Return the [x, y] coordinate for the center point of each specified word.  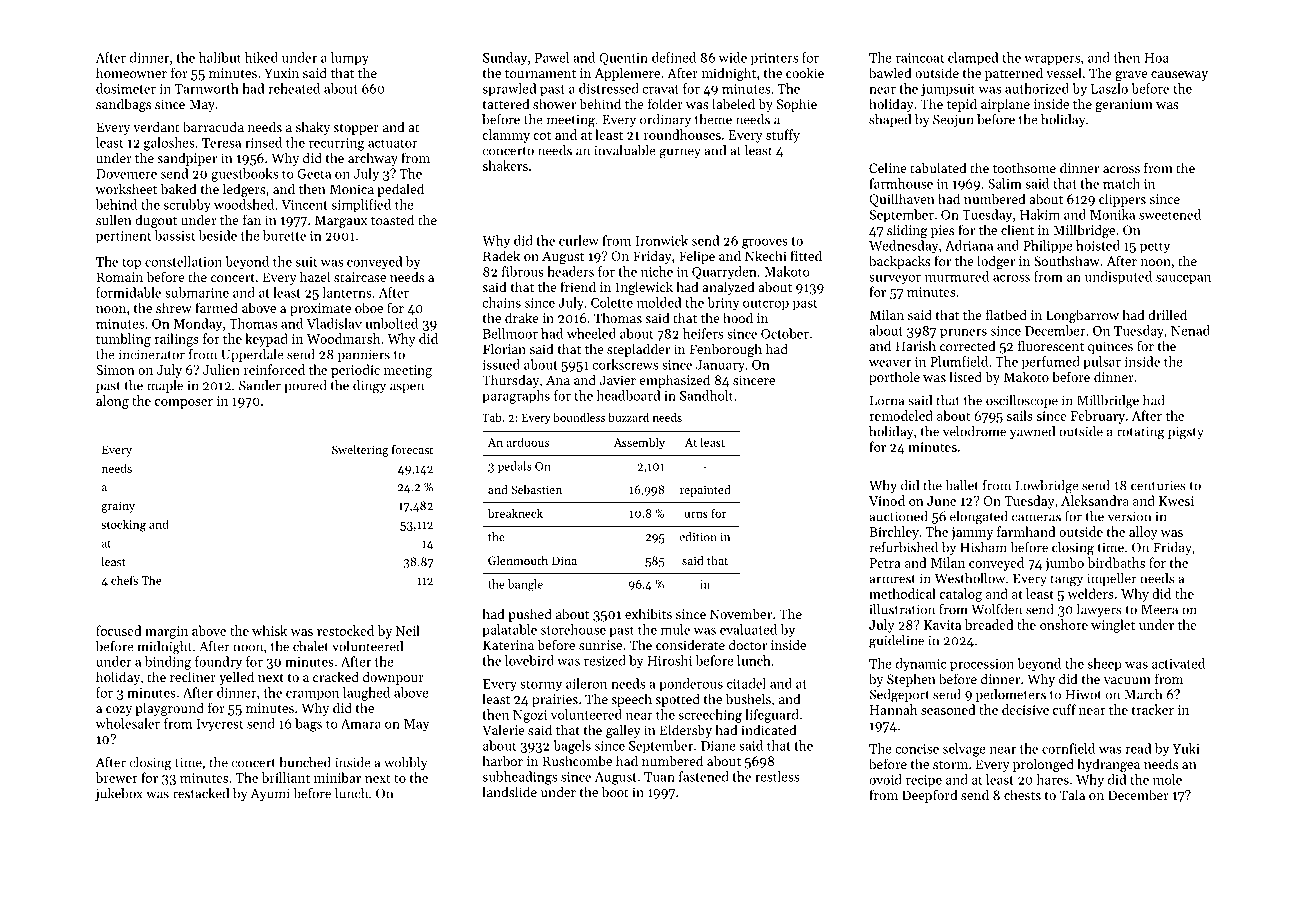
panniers [364, 355]
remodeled [901, 415]
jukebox [119, 794]
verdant [156, 126]
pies [942, 231]
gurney [680, 153]
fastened [704, 776]
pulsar [1102, 363]
